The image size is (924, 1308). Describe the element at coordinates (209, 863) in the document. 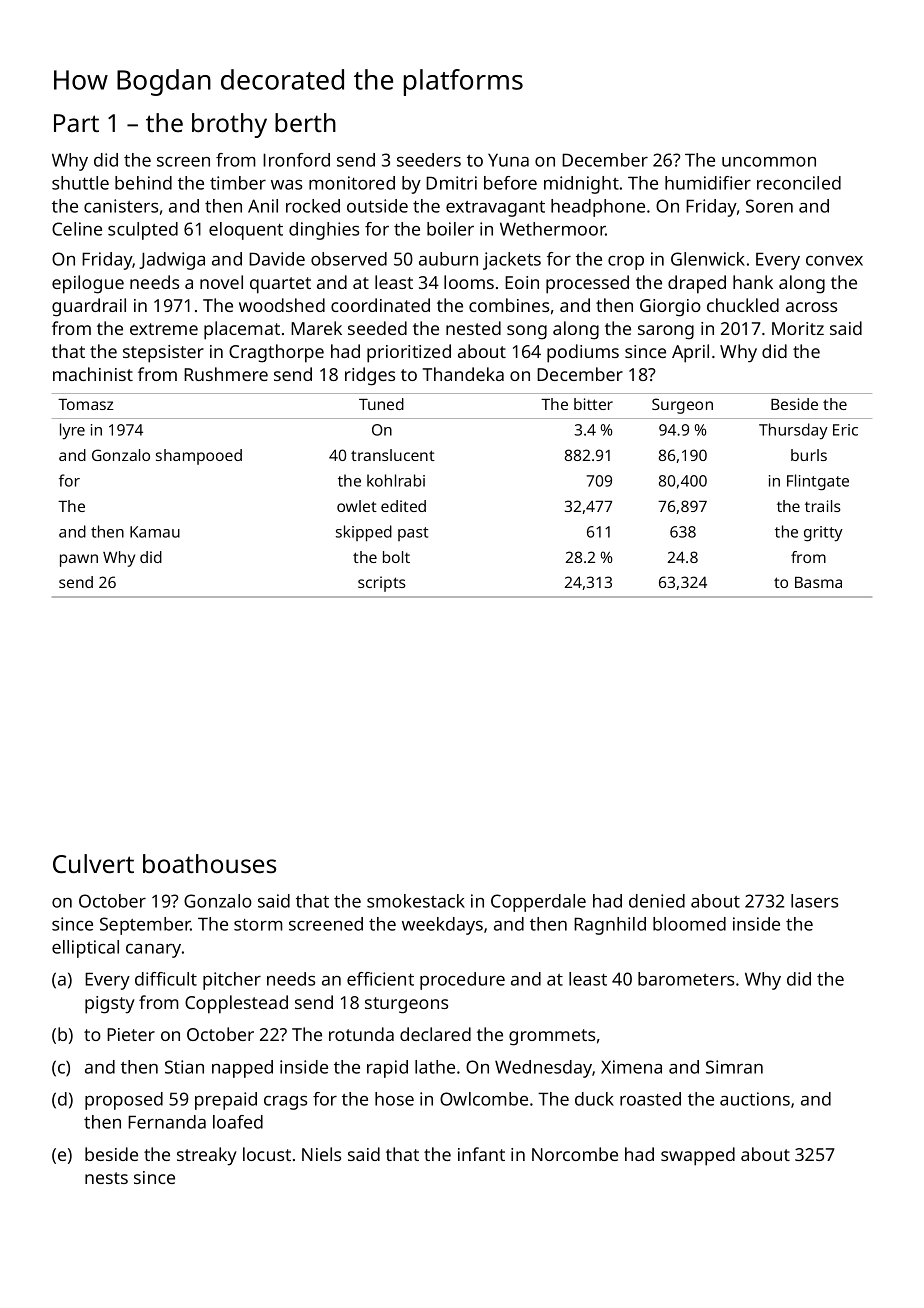

I see `boathouses` at that location.
